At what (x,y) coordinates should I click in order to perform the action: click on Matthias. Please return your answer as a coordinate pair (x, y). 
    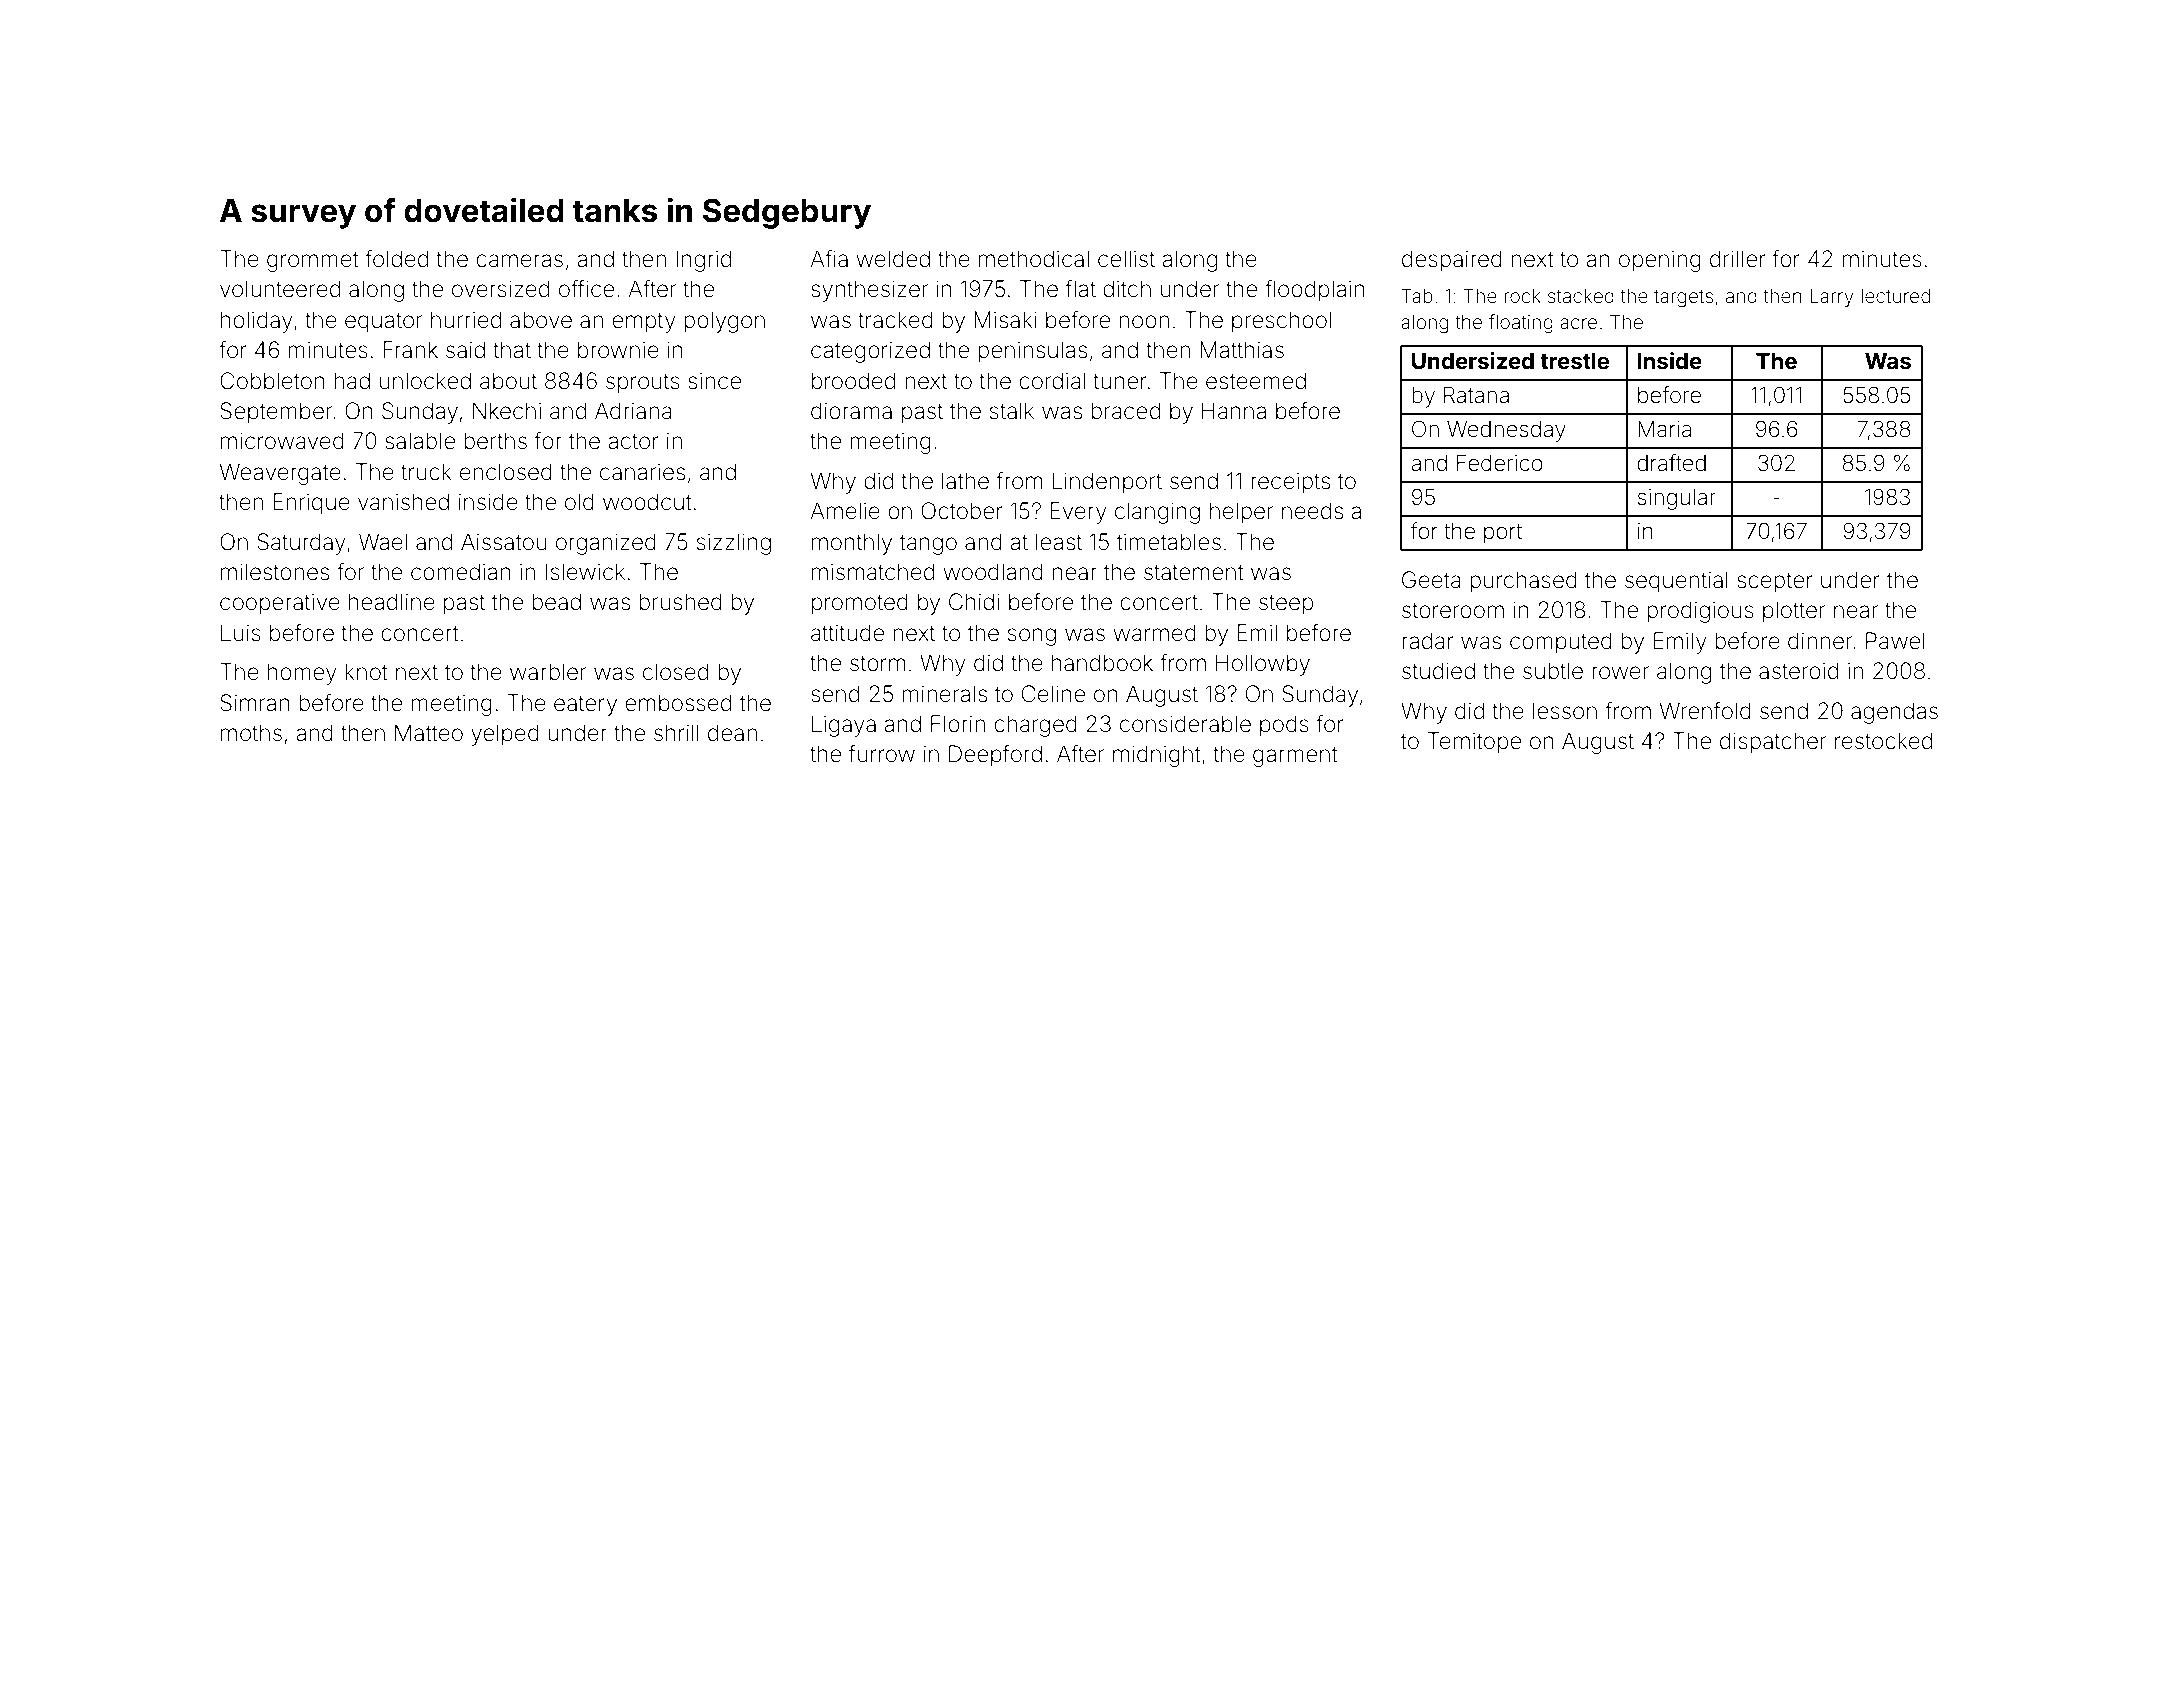
    Looking at the image, I should click on (1242, 350).
